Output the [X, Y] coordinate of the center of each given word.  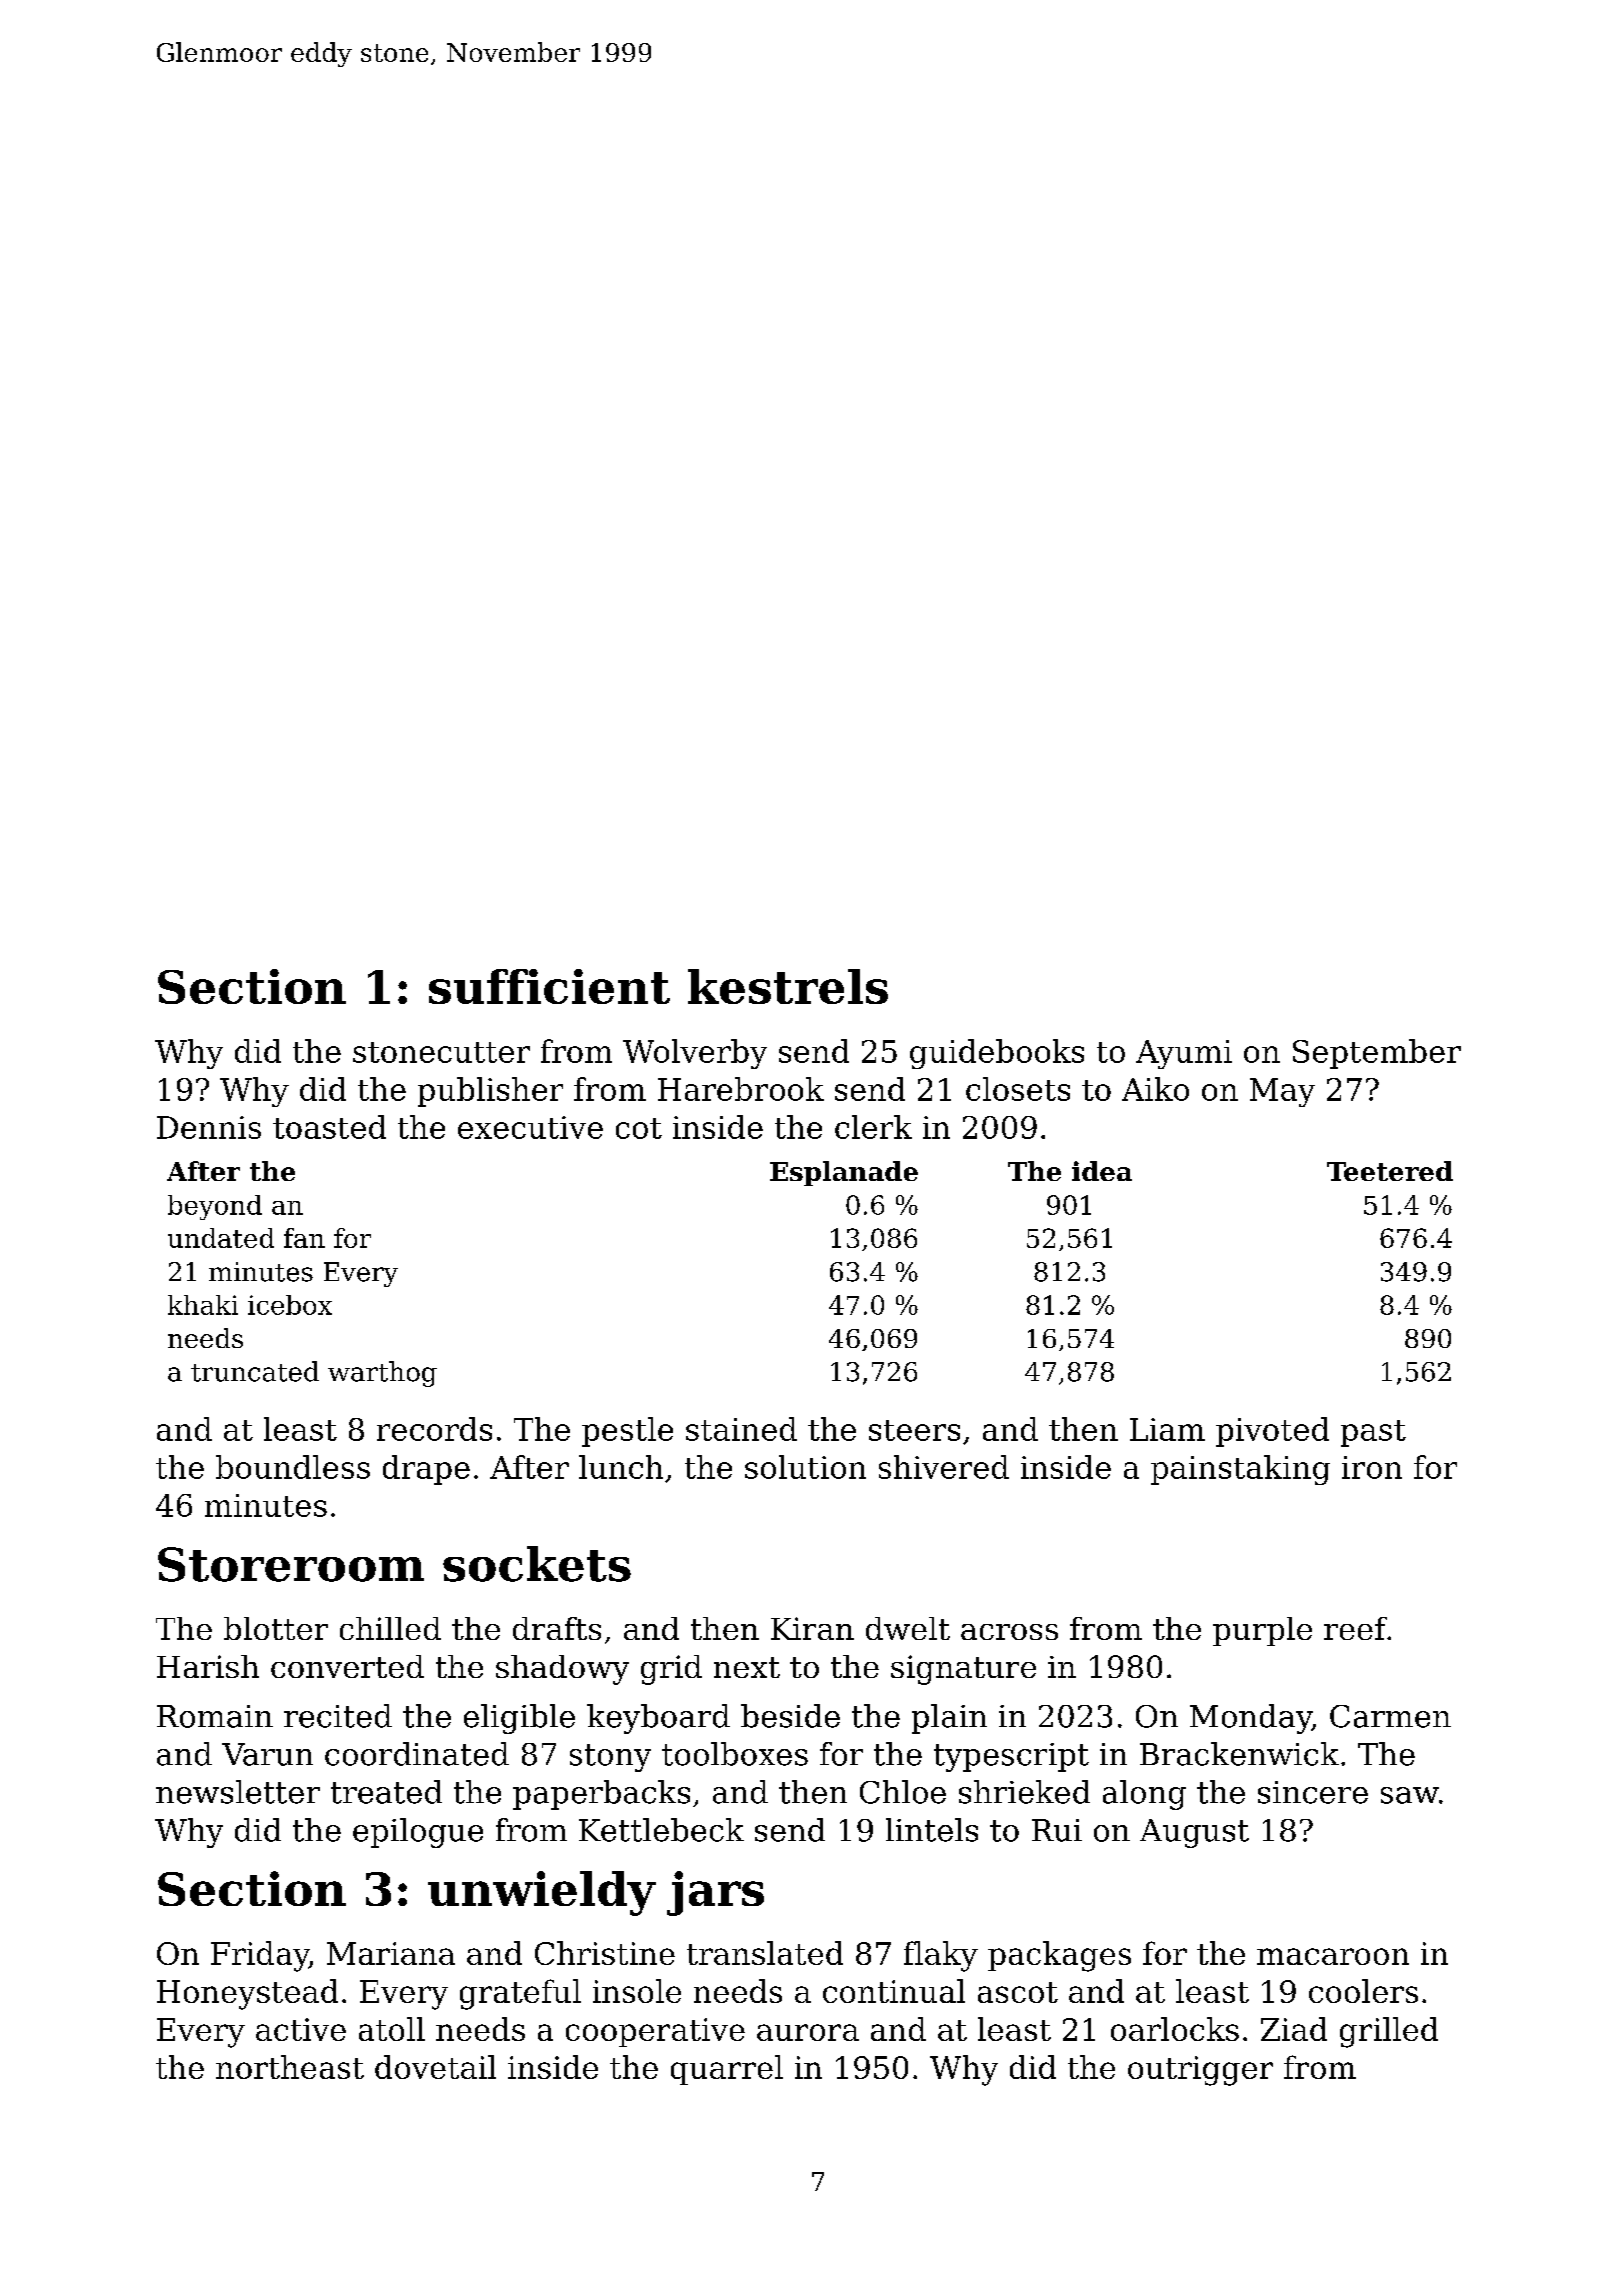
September [1377, 1054]
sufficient [549, 986]
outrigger [1200, 2071]
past [1373, 1433]
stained [741, 1429]
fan [304, 1238]
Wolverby [695, 1054]
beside [790, 1716]
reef [1355, 1628]
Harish [208, 1666]
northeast [290, 2067]
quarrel [727, 2070]
